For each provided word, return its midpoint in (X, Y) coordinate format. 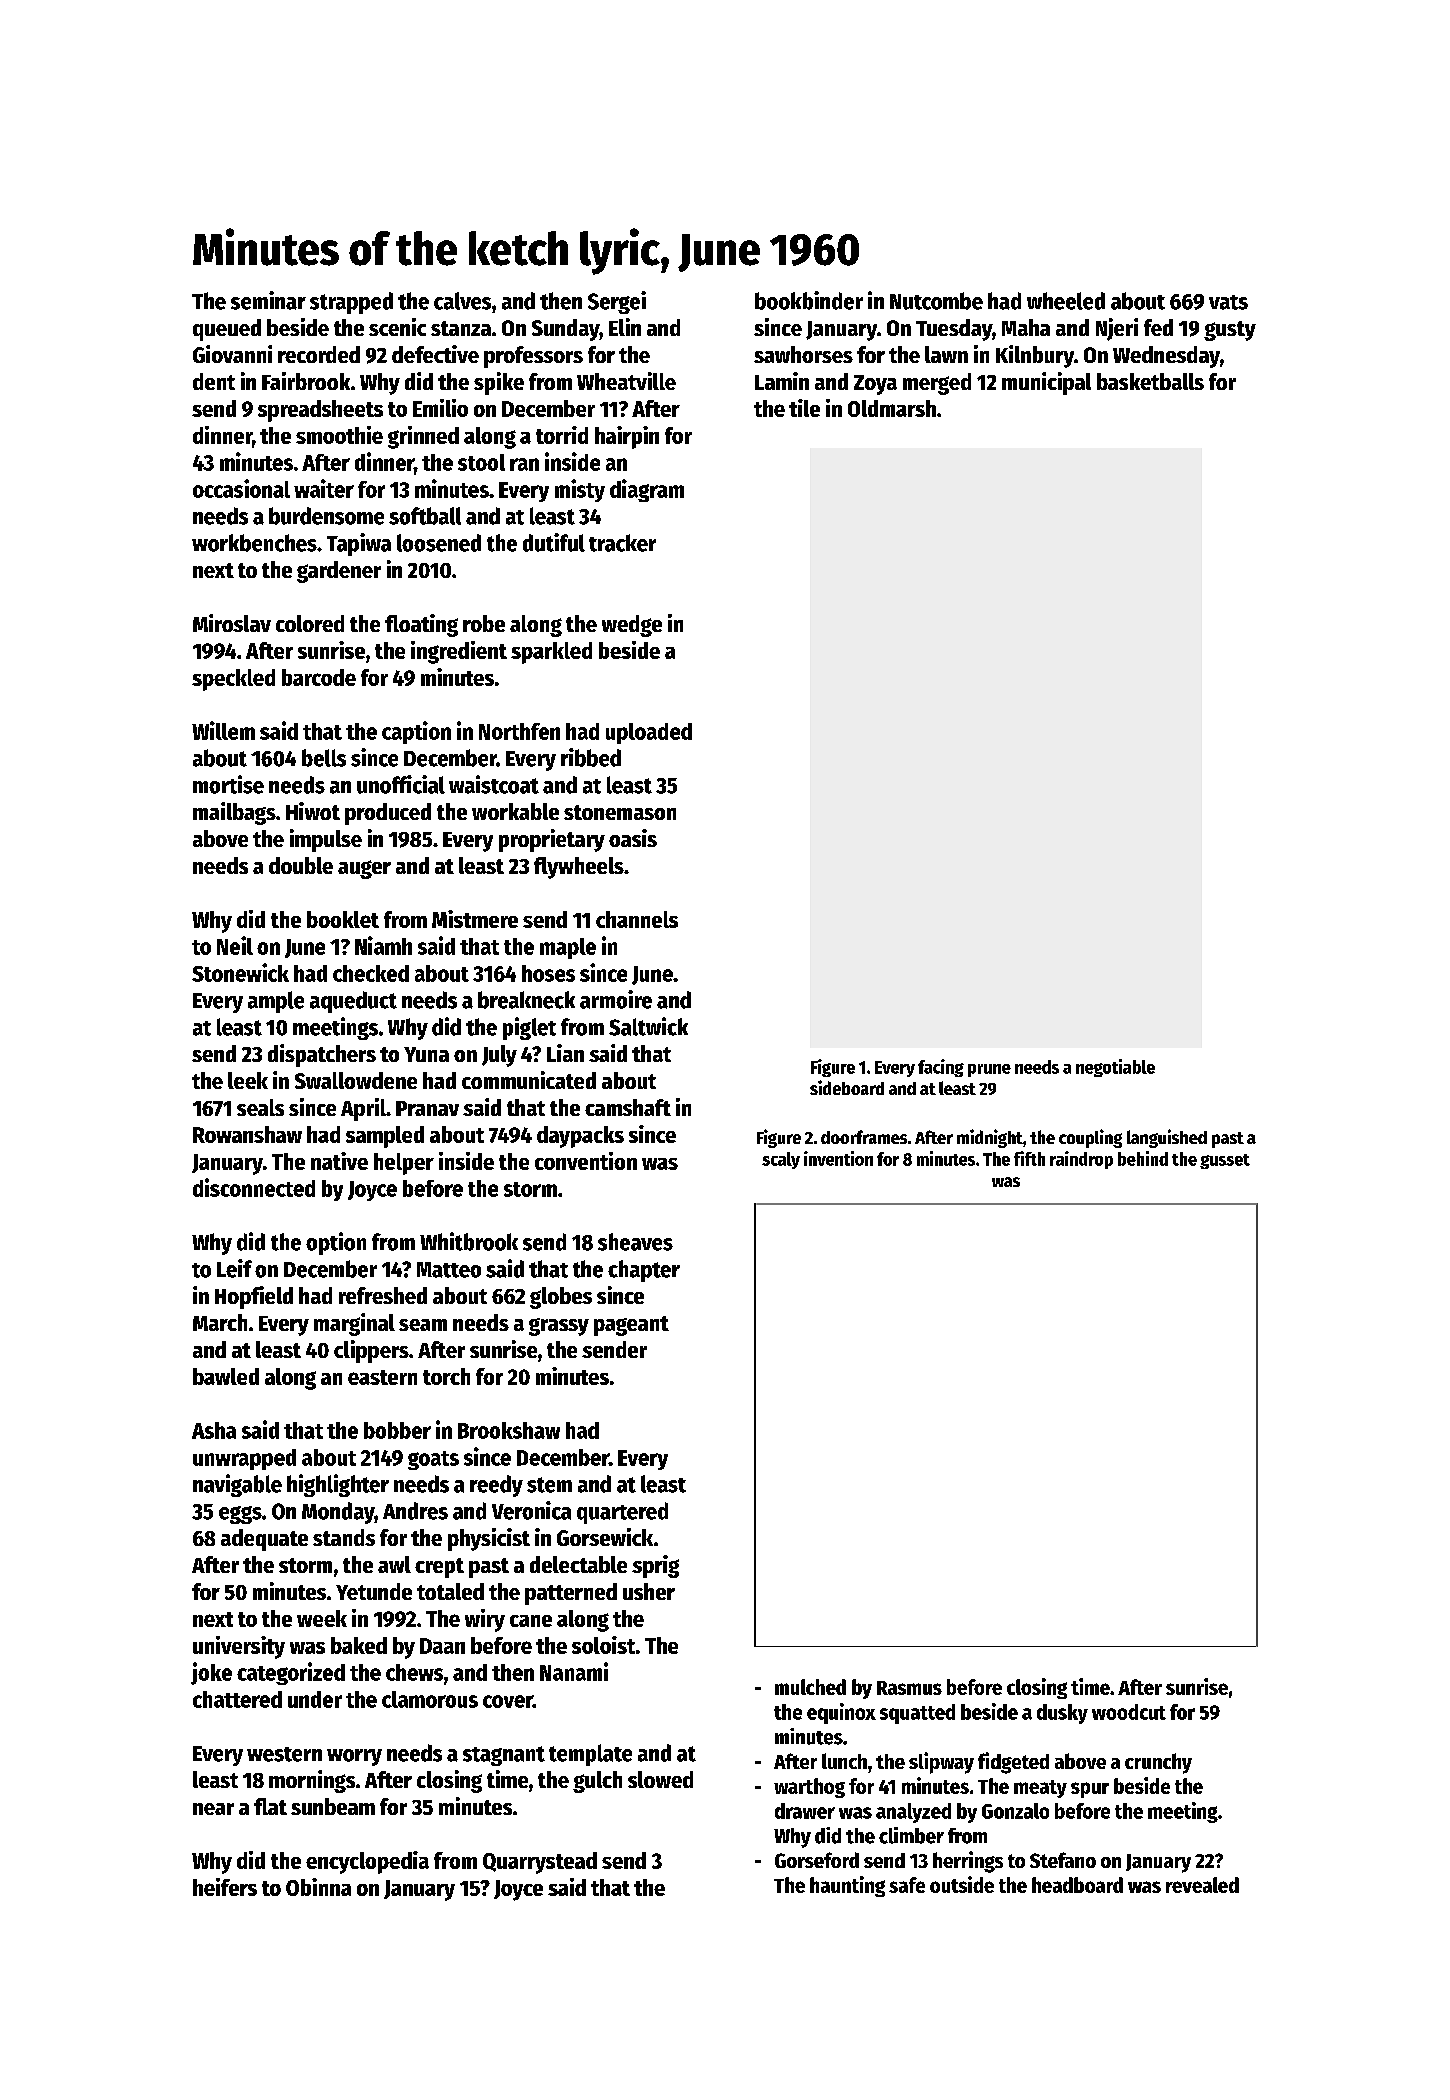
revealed (1202, 1885)
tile (804, 408)
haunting (847, 1886)
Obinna (318, 1887)
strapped (351, 303)
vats (1228, 302)
